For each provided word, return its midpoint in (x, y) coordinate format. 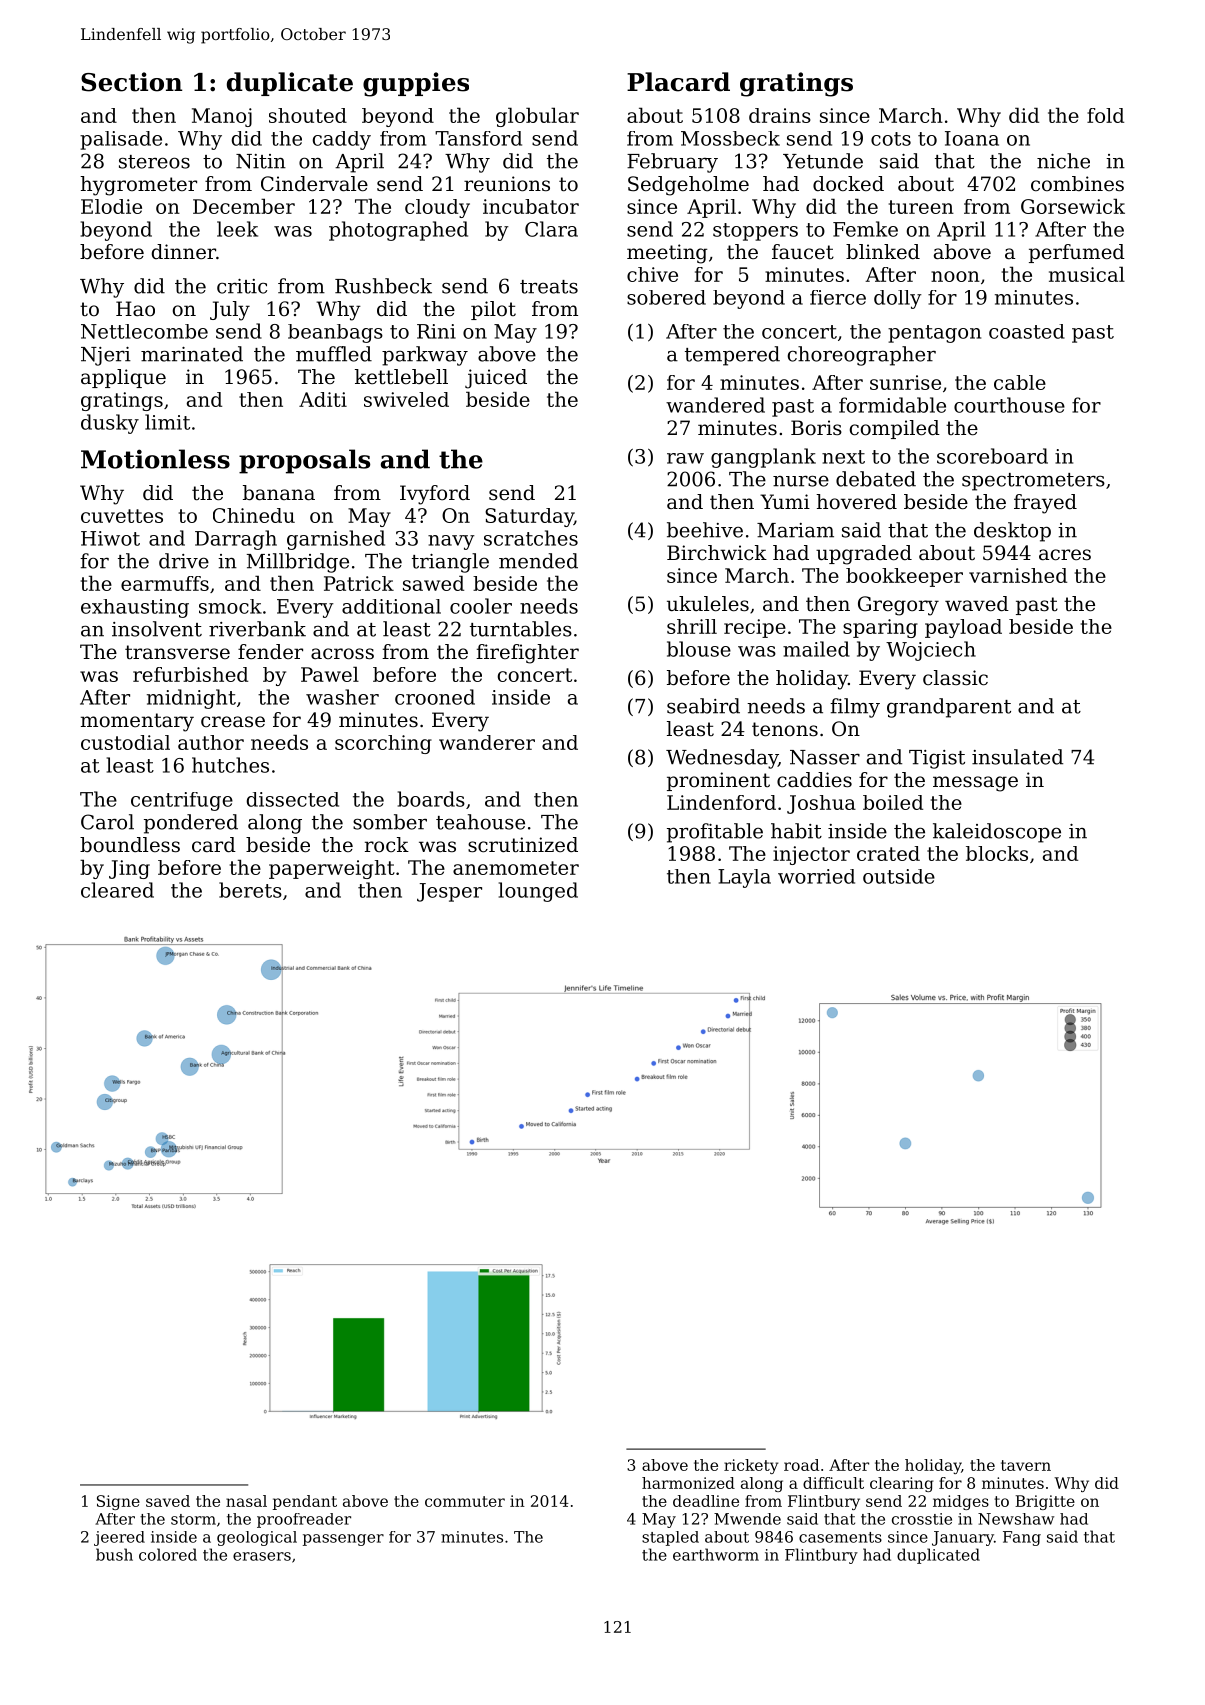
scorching (383, 744)
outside (899, 876)
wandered (715, 405)
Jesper (449, 892)
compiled (895, 429)
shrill (692, 626)
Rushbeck (383, 286)
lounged (538, 892)
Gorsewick (1073, 206)
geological (257, 1538)
